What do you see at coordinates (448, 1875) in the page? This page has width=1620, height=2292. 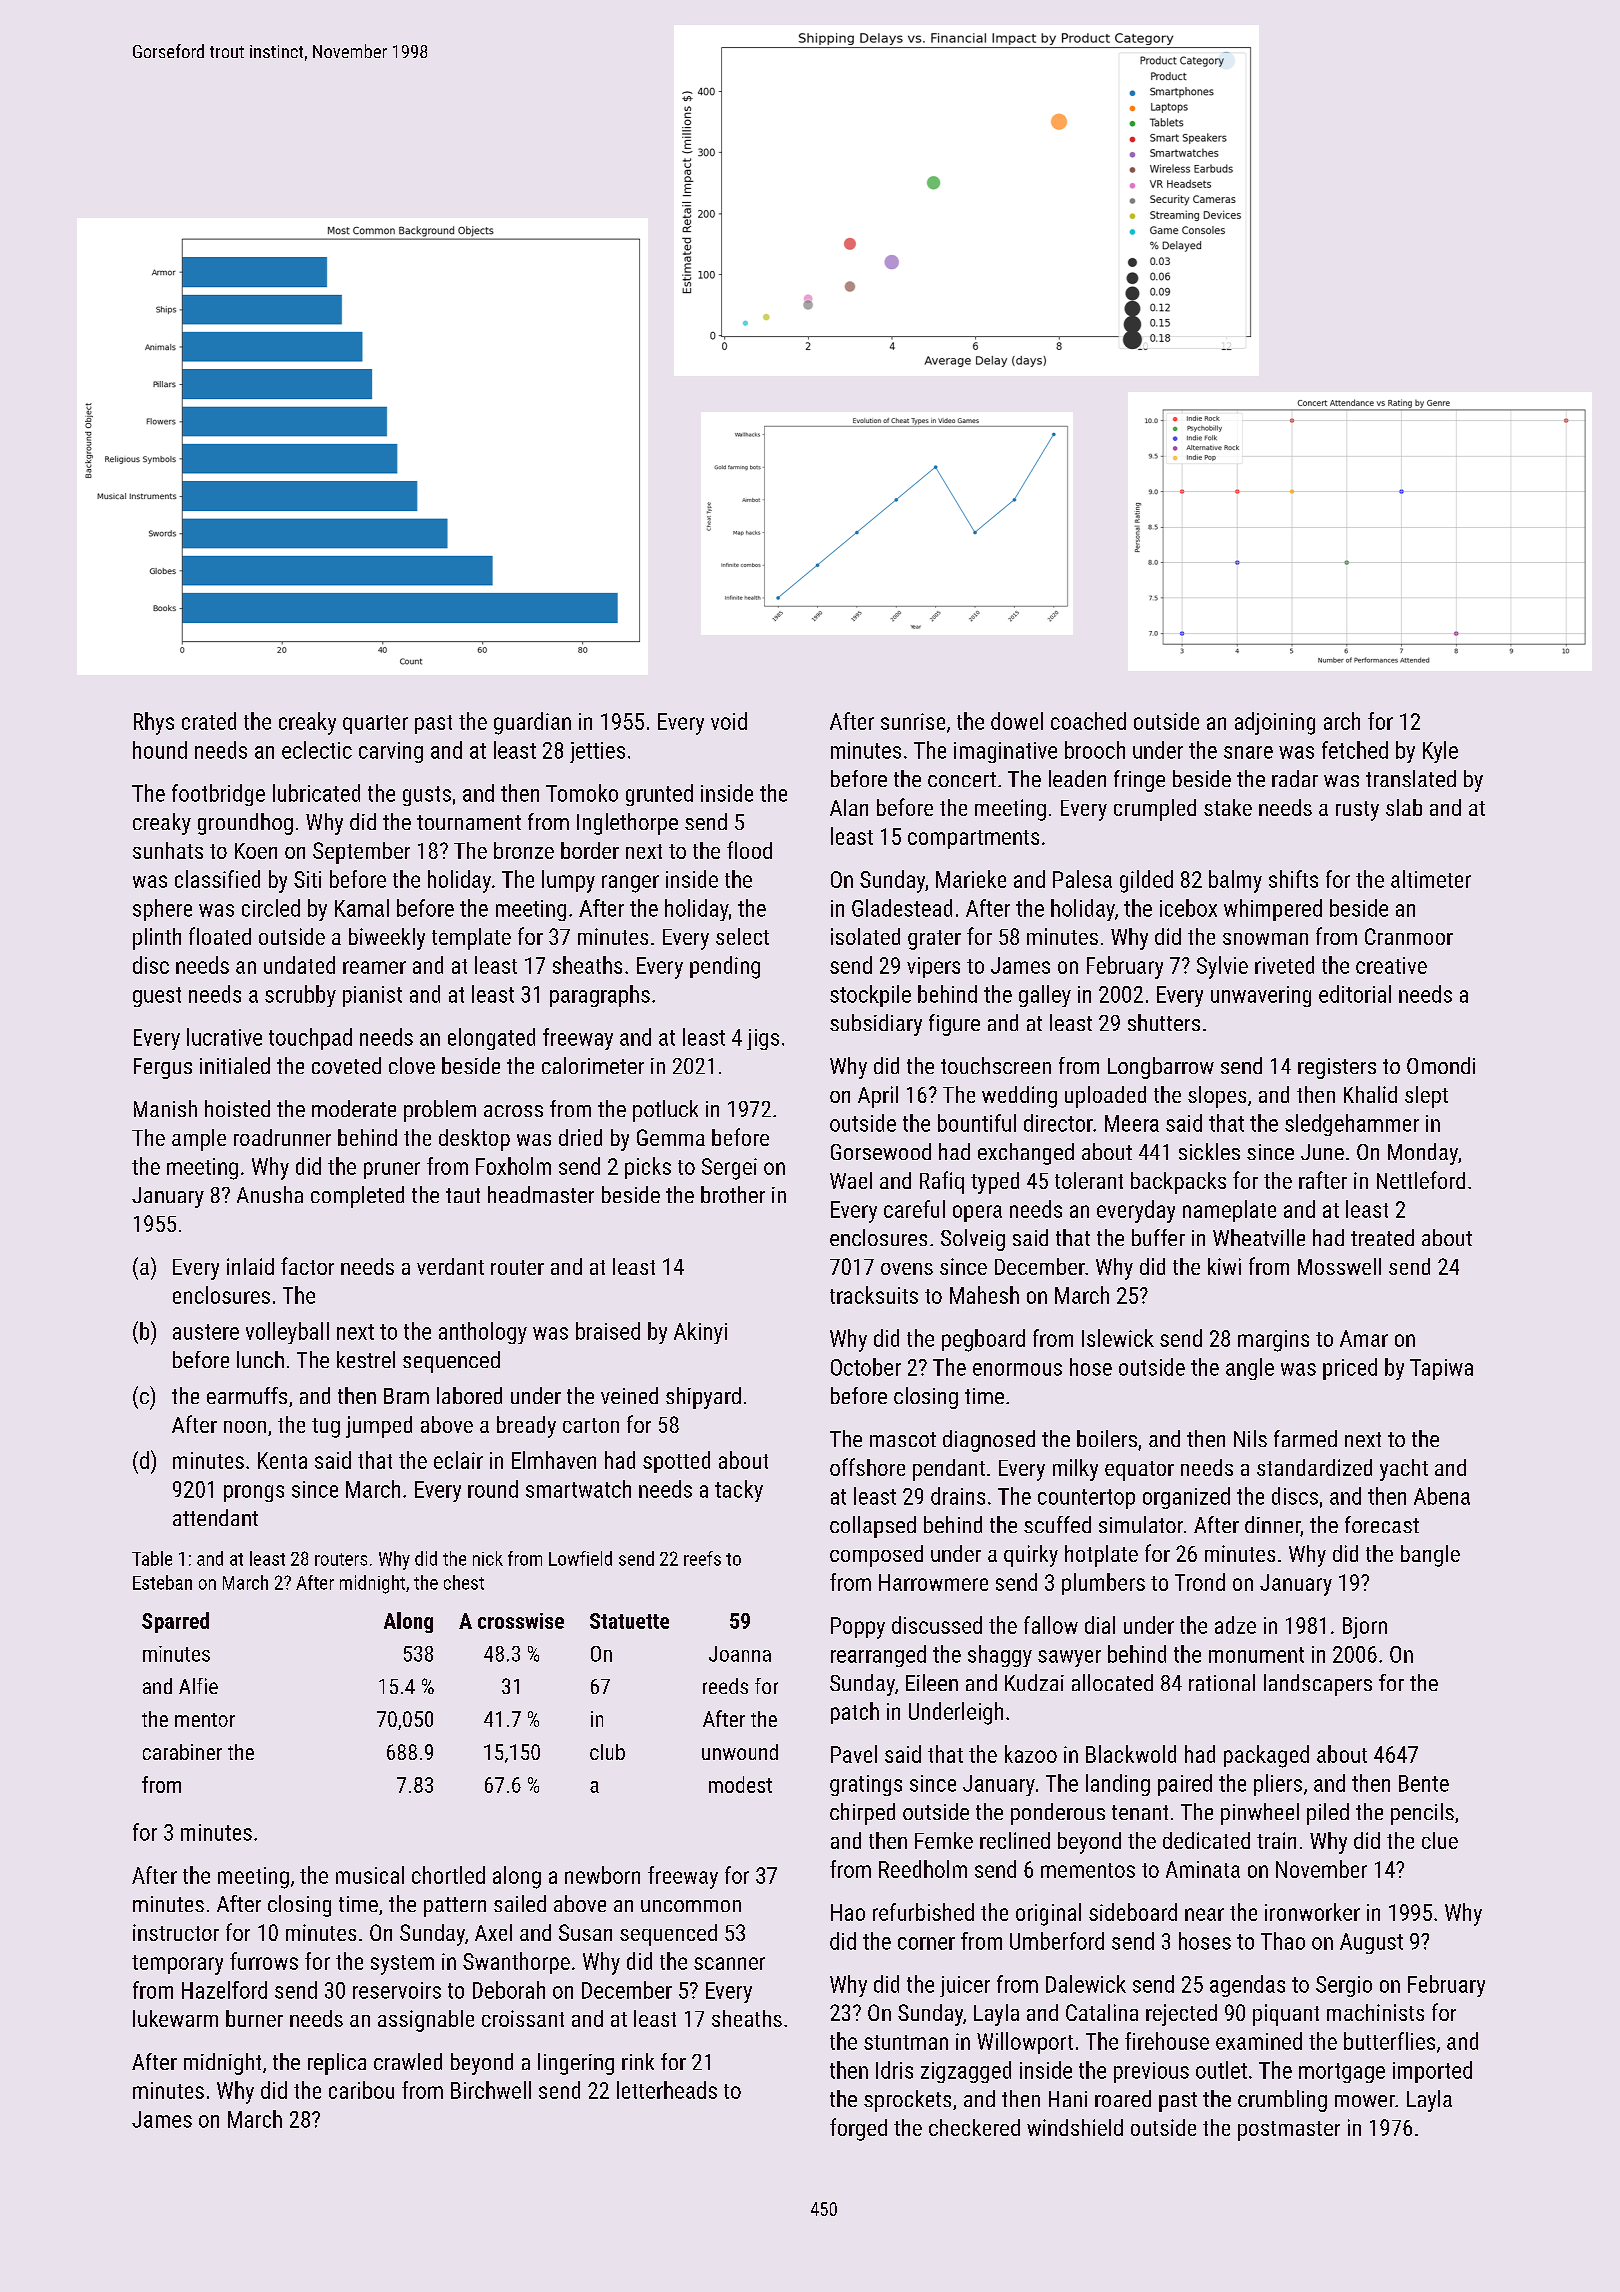 I see `chortled` at bounding box center [448, 1875].
